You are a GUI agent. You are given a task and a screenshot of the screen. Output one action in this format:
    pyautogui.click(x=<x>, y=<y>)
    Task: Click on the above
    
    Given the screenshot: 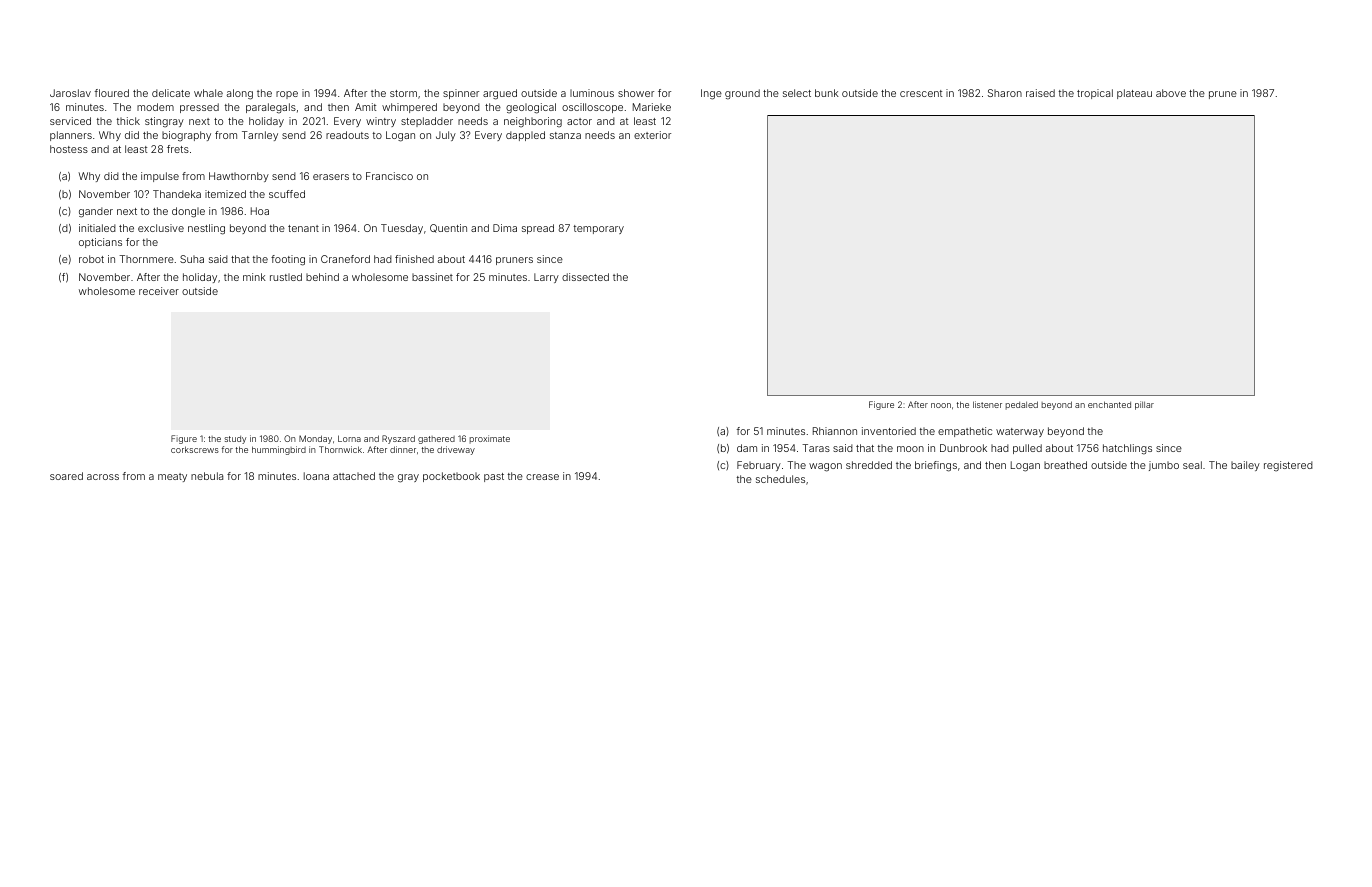 What is the action you would take?
    pyautogui.click(x=1171, y=93)
